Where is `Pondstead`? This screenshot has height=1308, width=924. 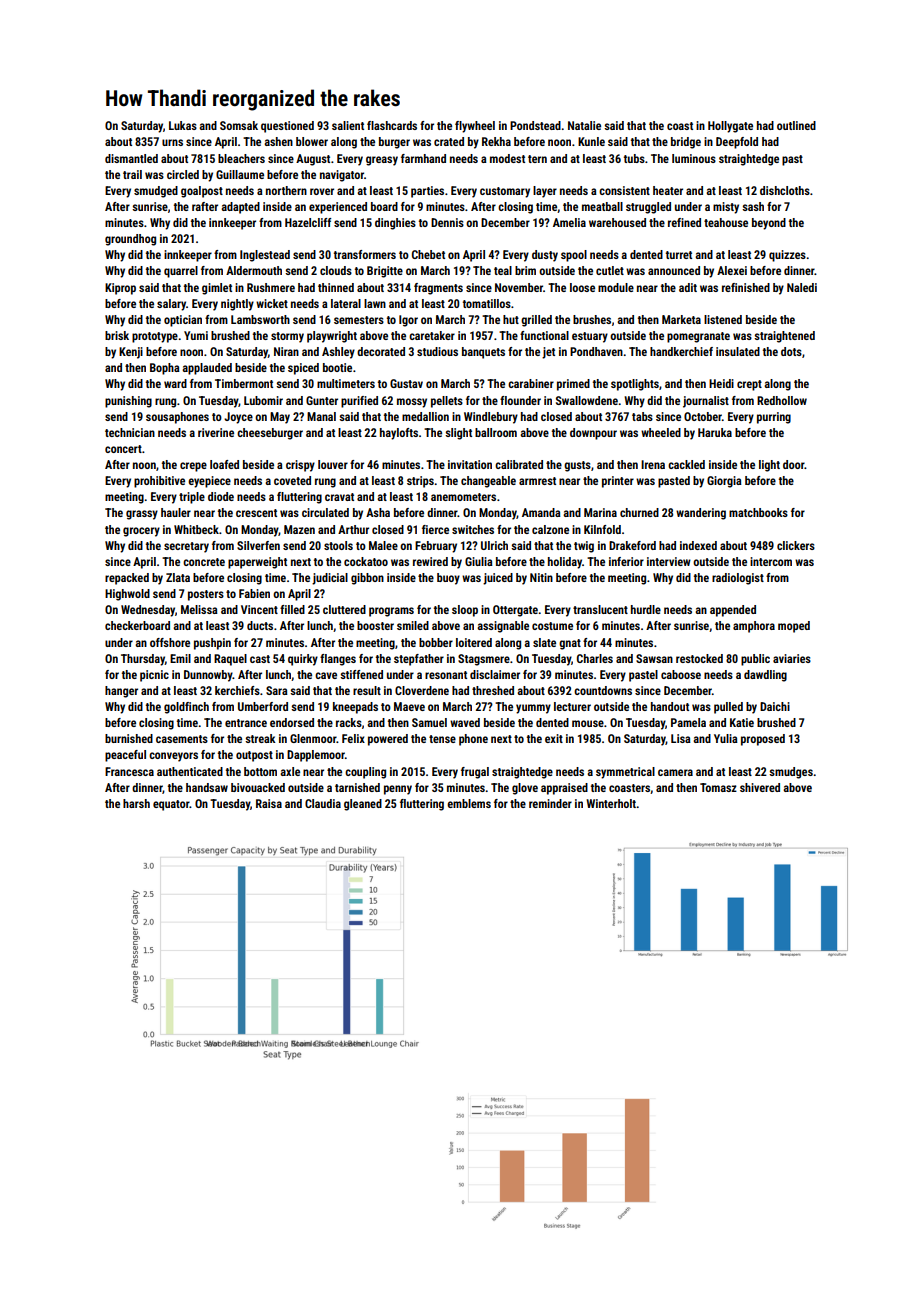
Pondstead is located at coordinates (535, 125).
